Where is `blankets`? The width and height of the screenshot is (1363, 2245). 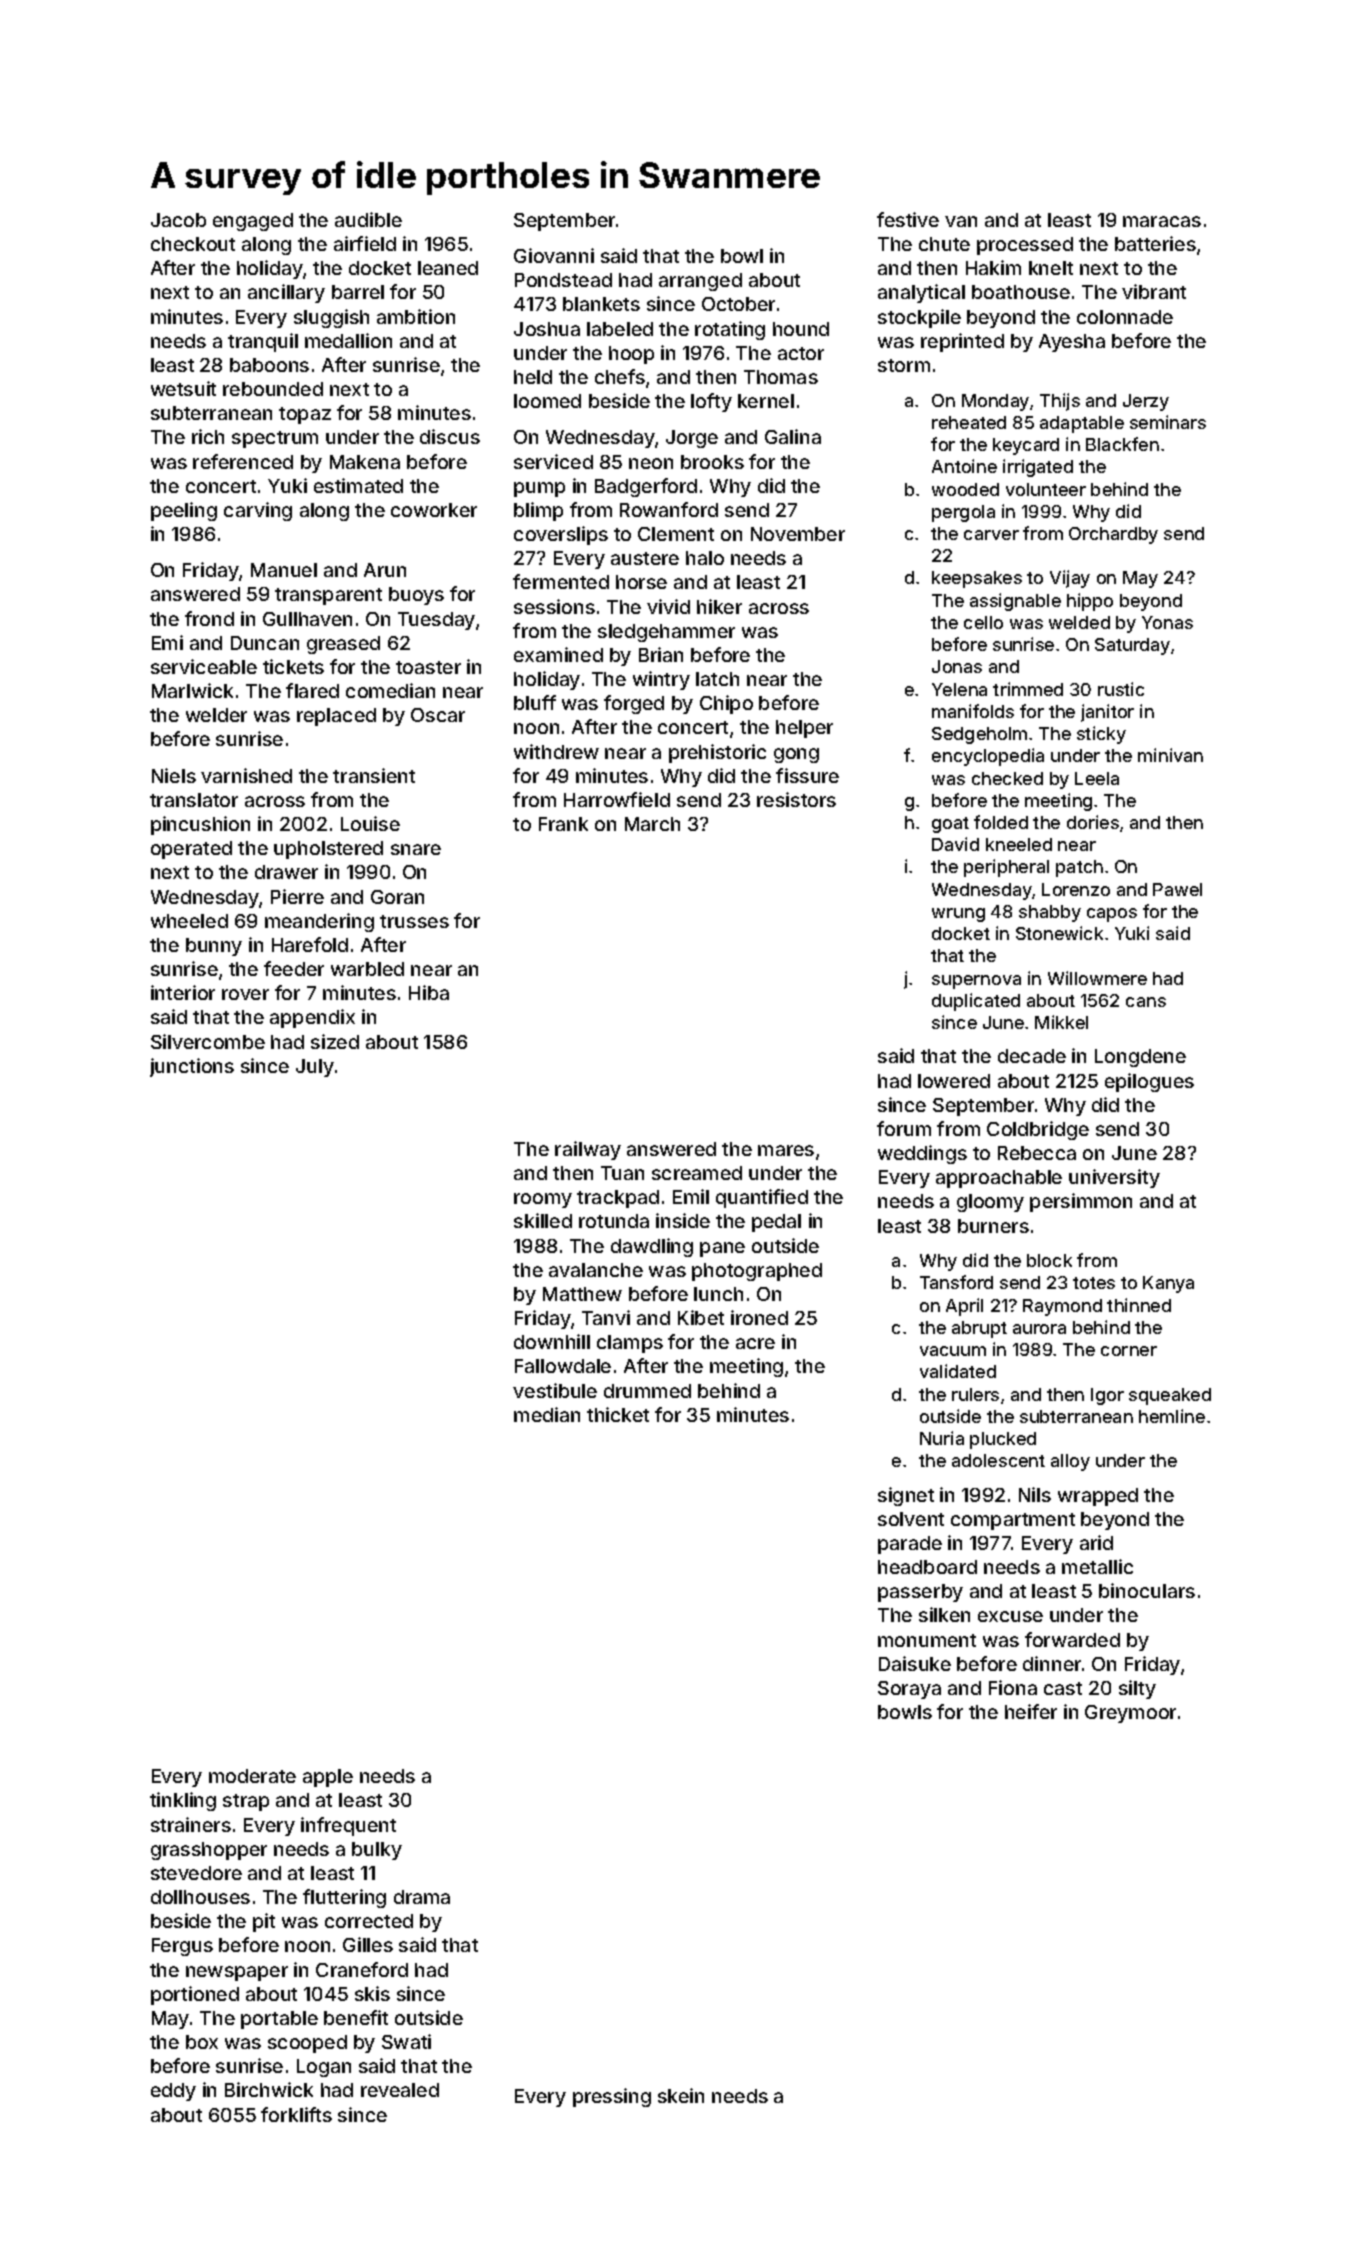
blankets is located at coordinates (601, 304).
